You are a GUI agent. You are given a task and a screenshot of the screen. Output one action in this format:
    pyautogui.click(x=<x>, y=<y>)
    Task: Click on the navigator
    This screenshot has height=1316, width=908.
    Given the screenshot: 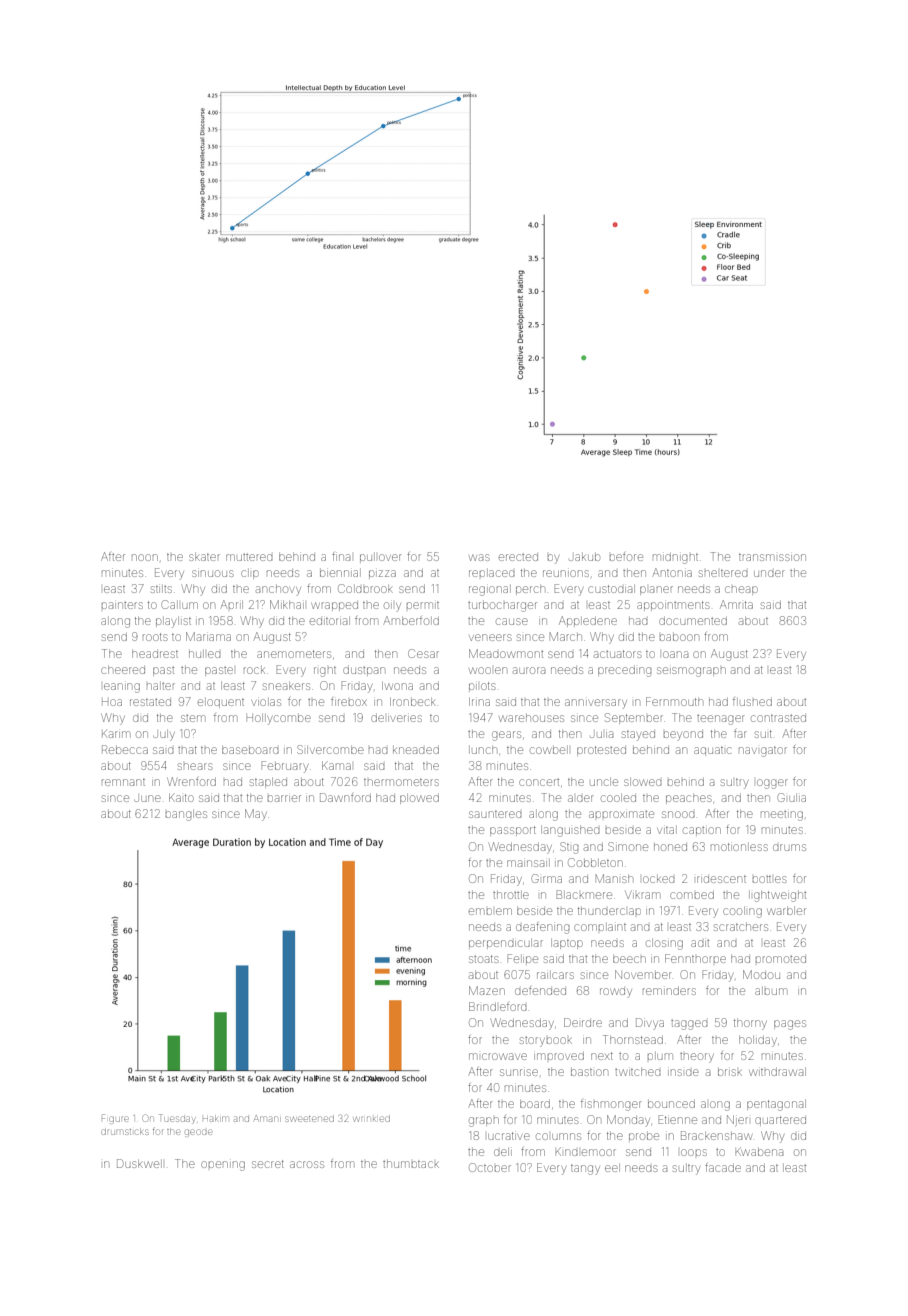 What is the action you would take?
    pyautogui.click(x=763, y=752)
